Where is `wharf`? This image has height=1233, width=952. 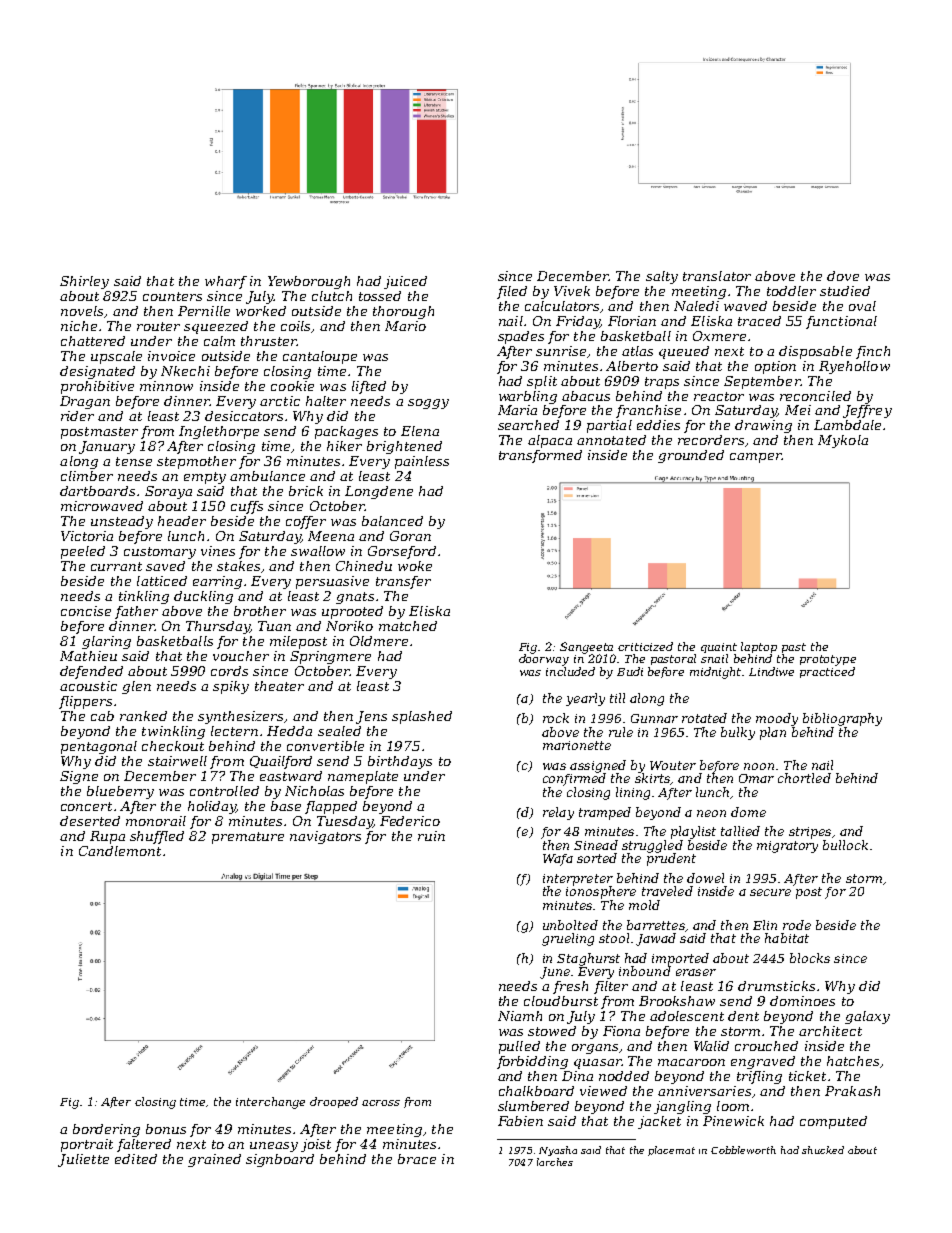
wharf is located at coordinates (226, 282).
